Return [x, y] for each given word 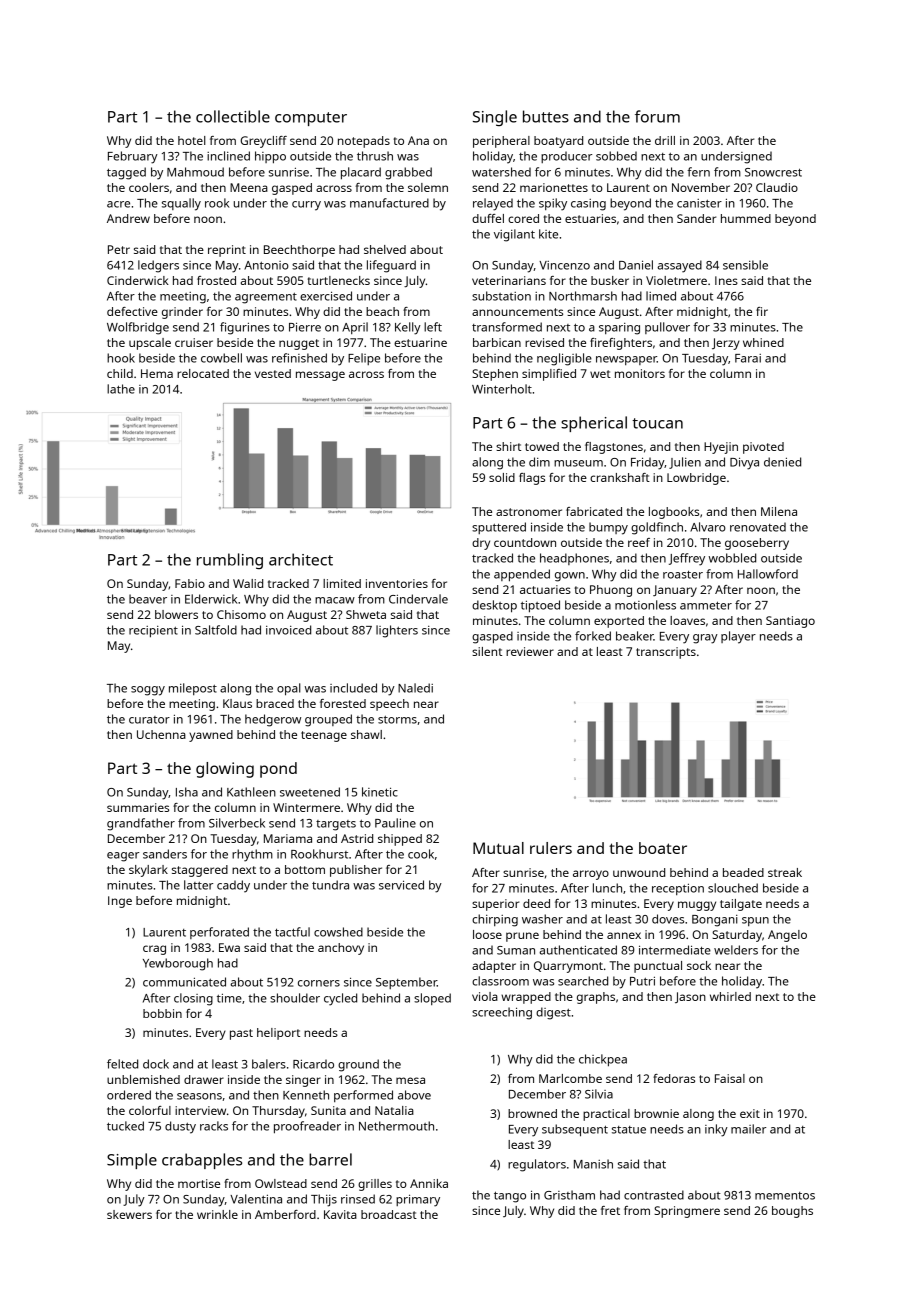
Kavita [340, 1214]
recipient [153, 631]
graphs [596, 998]
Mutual [498, 848]
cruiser [194, 342]
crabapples [202, 1161]
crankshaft [620, 477]
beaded [743, 872]
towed [542, 446]
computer [311, 119]
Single [495, 118]
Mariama [288, 838]
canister [699, 203]
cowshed [338, 932]
